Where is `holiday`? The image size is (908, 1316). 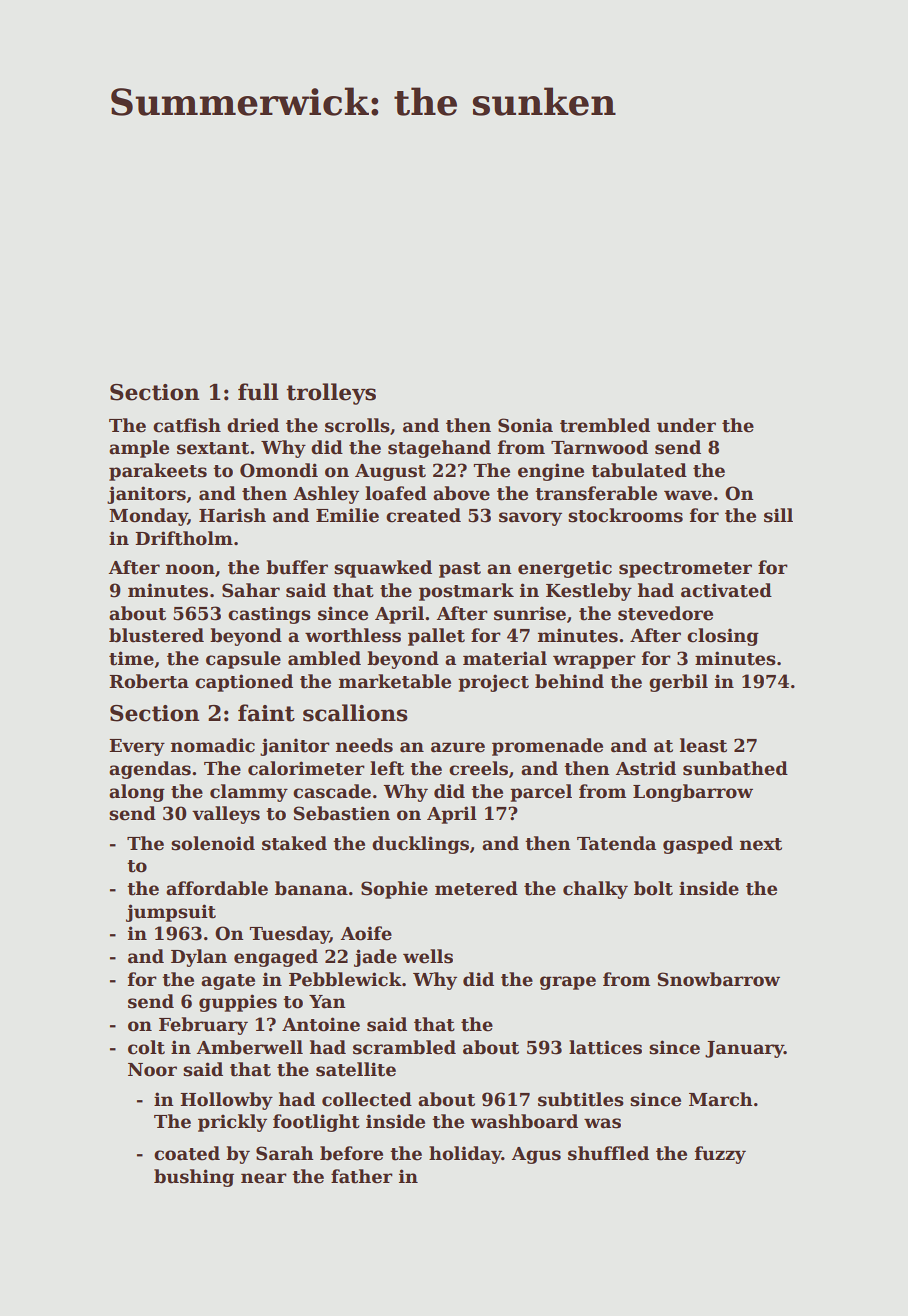 holiday is located at coordinates (465, 1155).
